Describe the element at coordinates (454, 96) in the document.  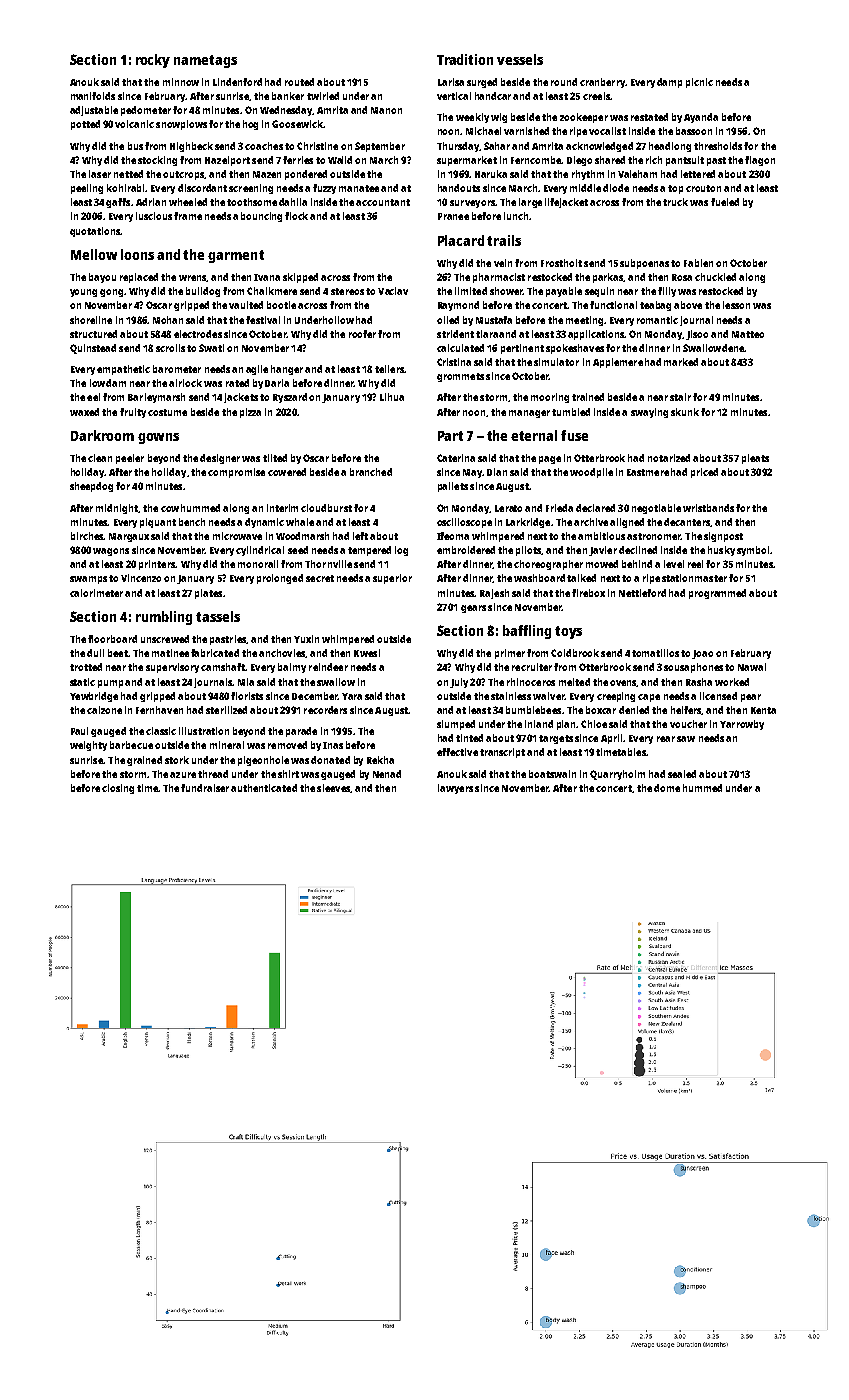
I see `vertical` at that location.
